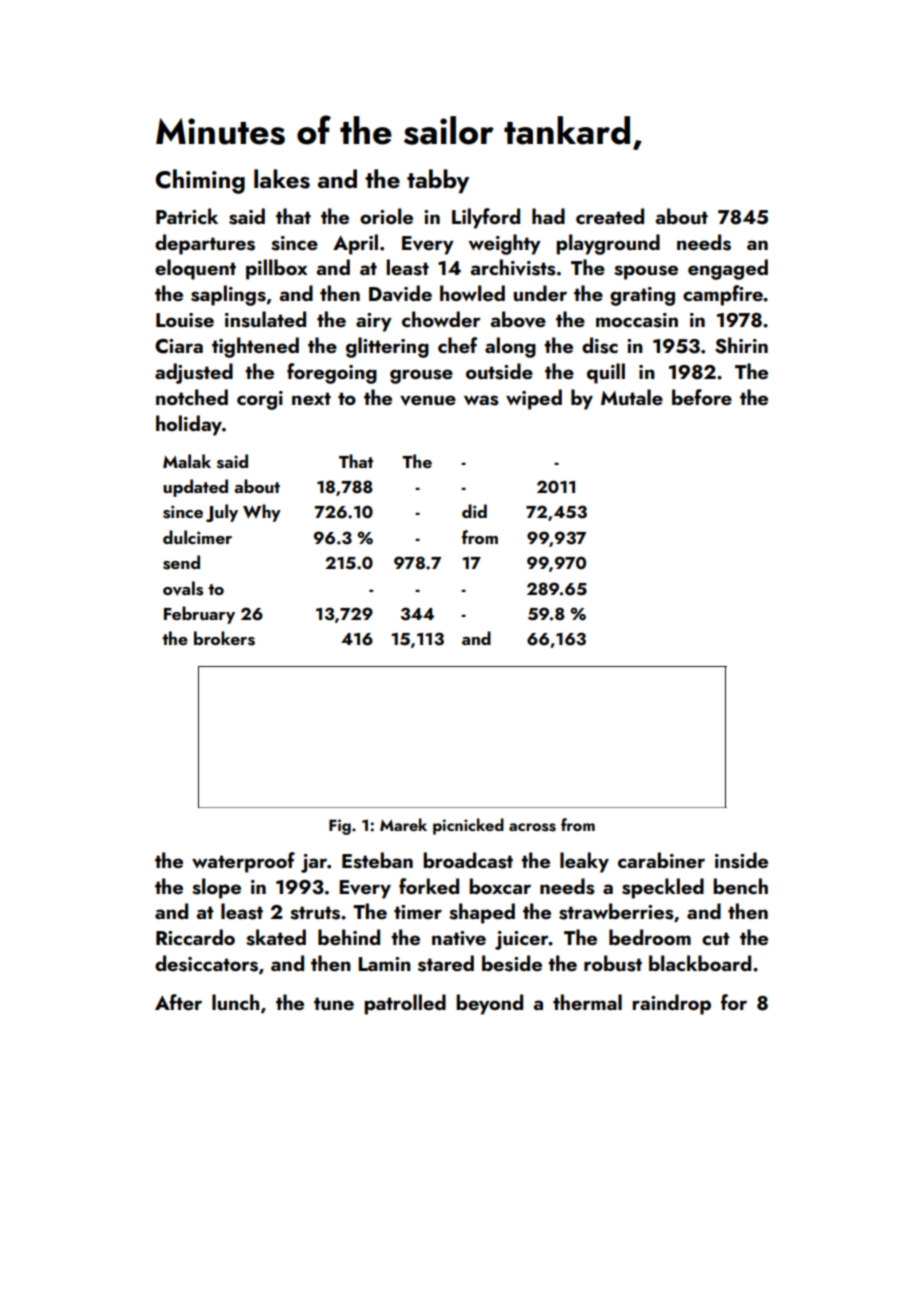 Image resolution: width=924 pixels, height=1311 pixels. I want to click on After, so click(178, 1002).
